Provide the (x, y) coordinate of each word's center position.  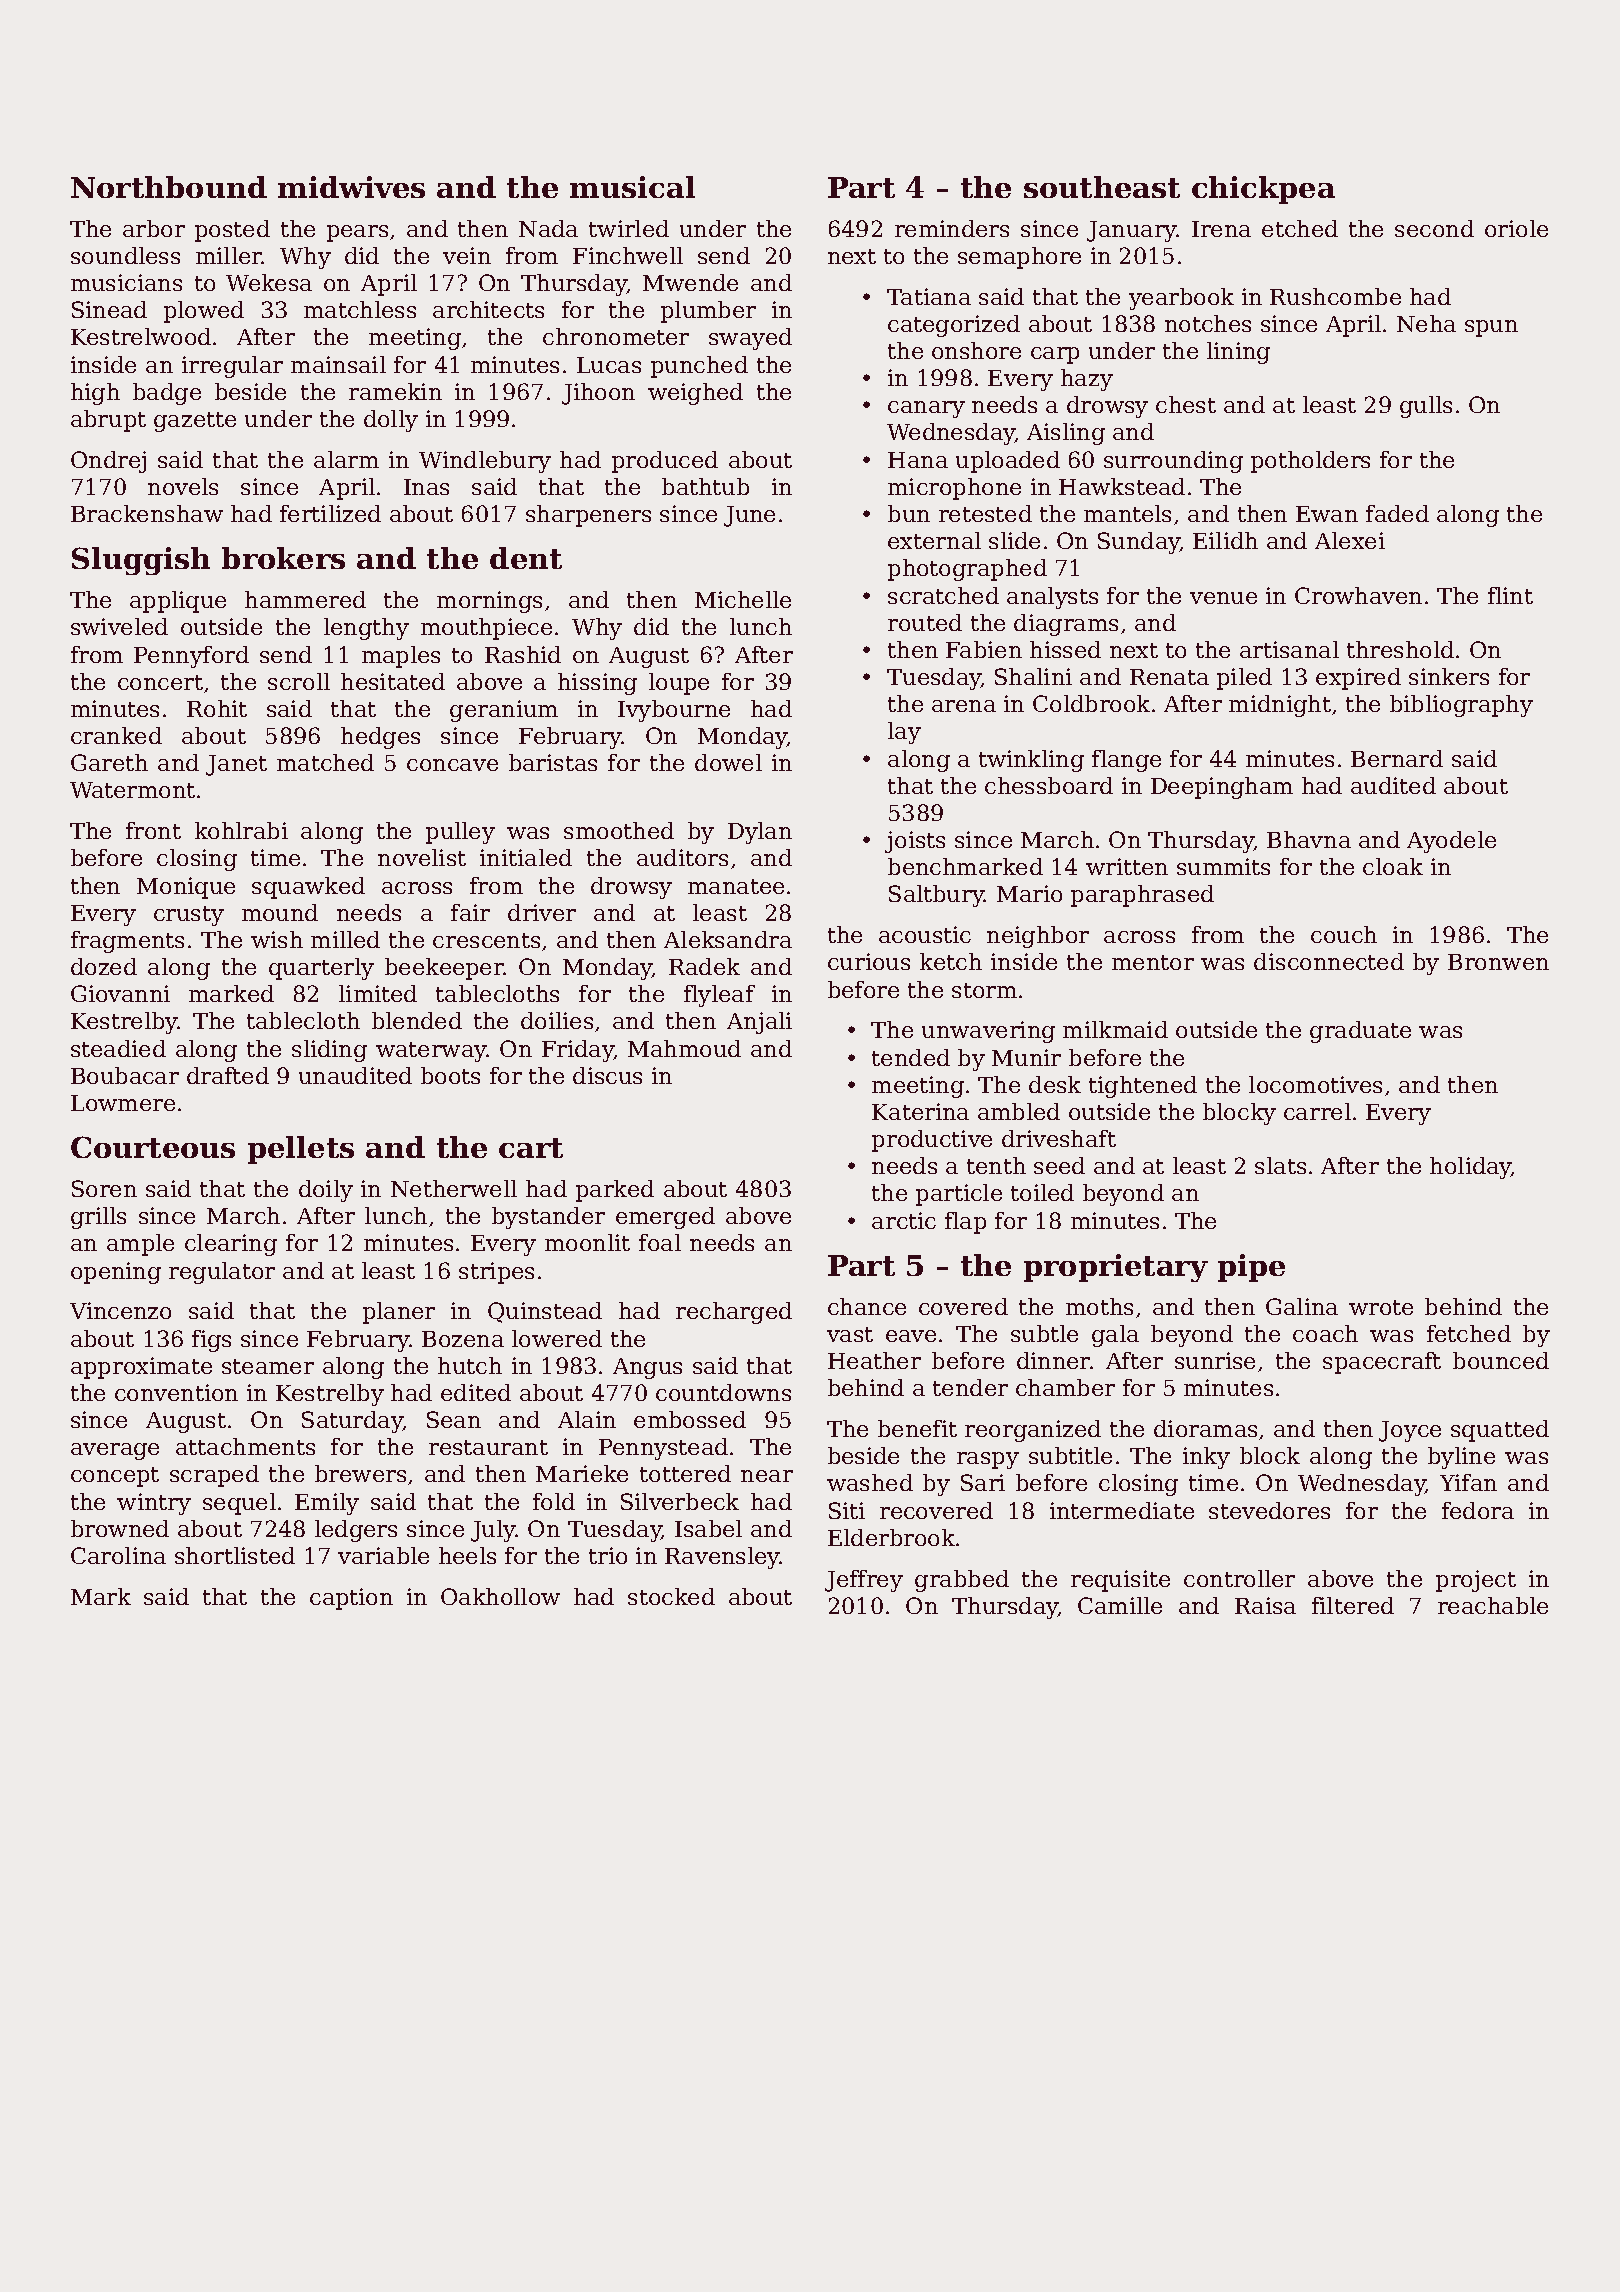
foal (660, 1242)
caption (351, 1599)
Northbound (169, 187)
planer (399, 1313)
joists (915, 842)
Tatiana (929, 296)
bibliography (1461, 706)
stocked (671, 1596)
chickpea (1263, 190)
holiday (1470, 1168)
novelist (422, 857)
